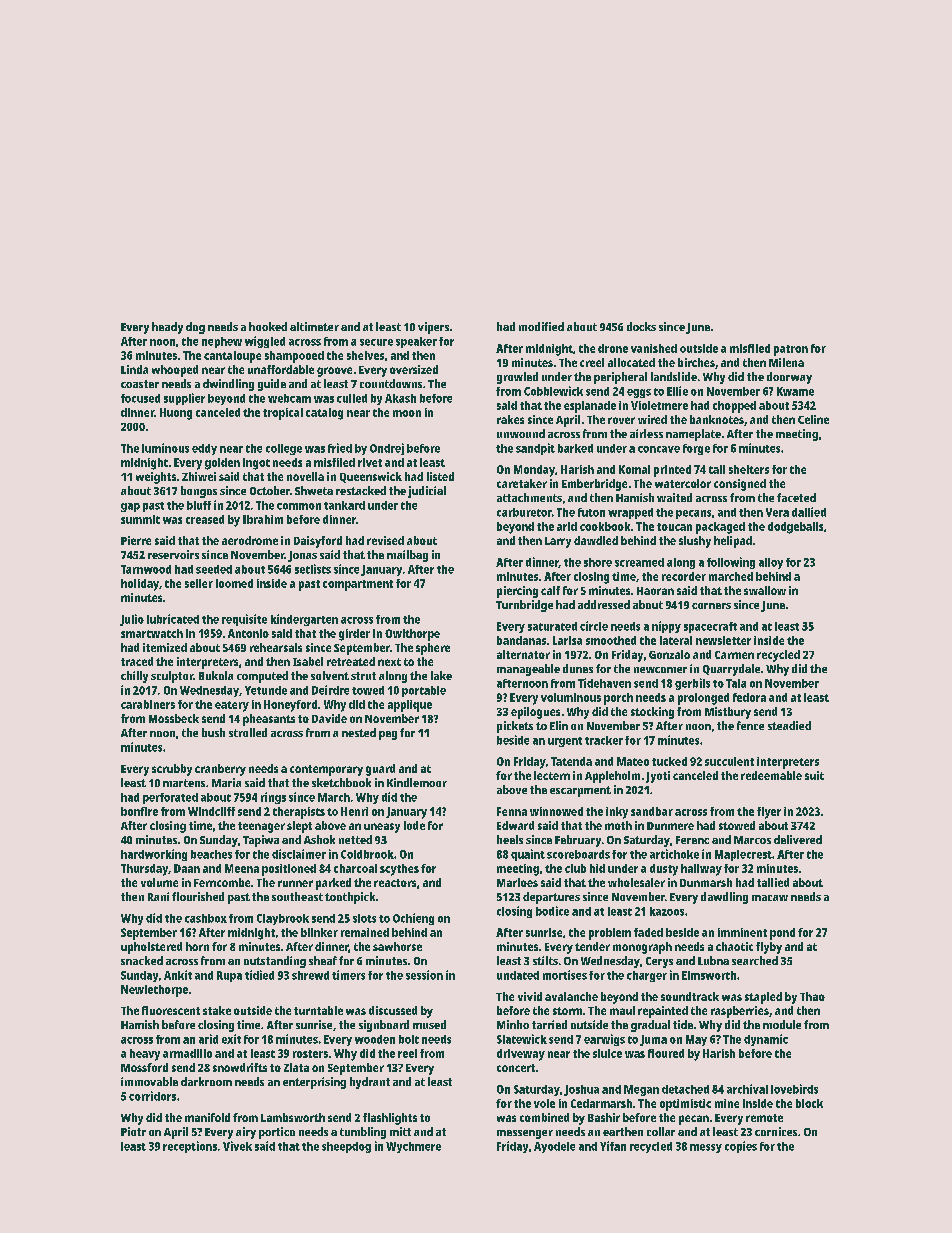 The image size is (952, 1233). Describe the element at coordinates (684, 576) in the image. I see `recorder` at that location.
